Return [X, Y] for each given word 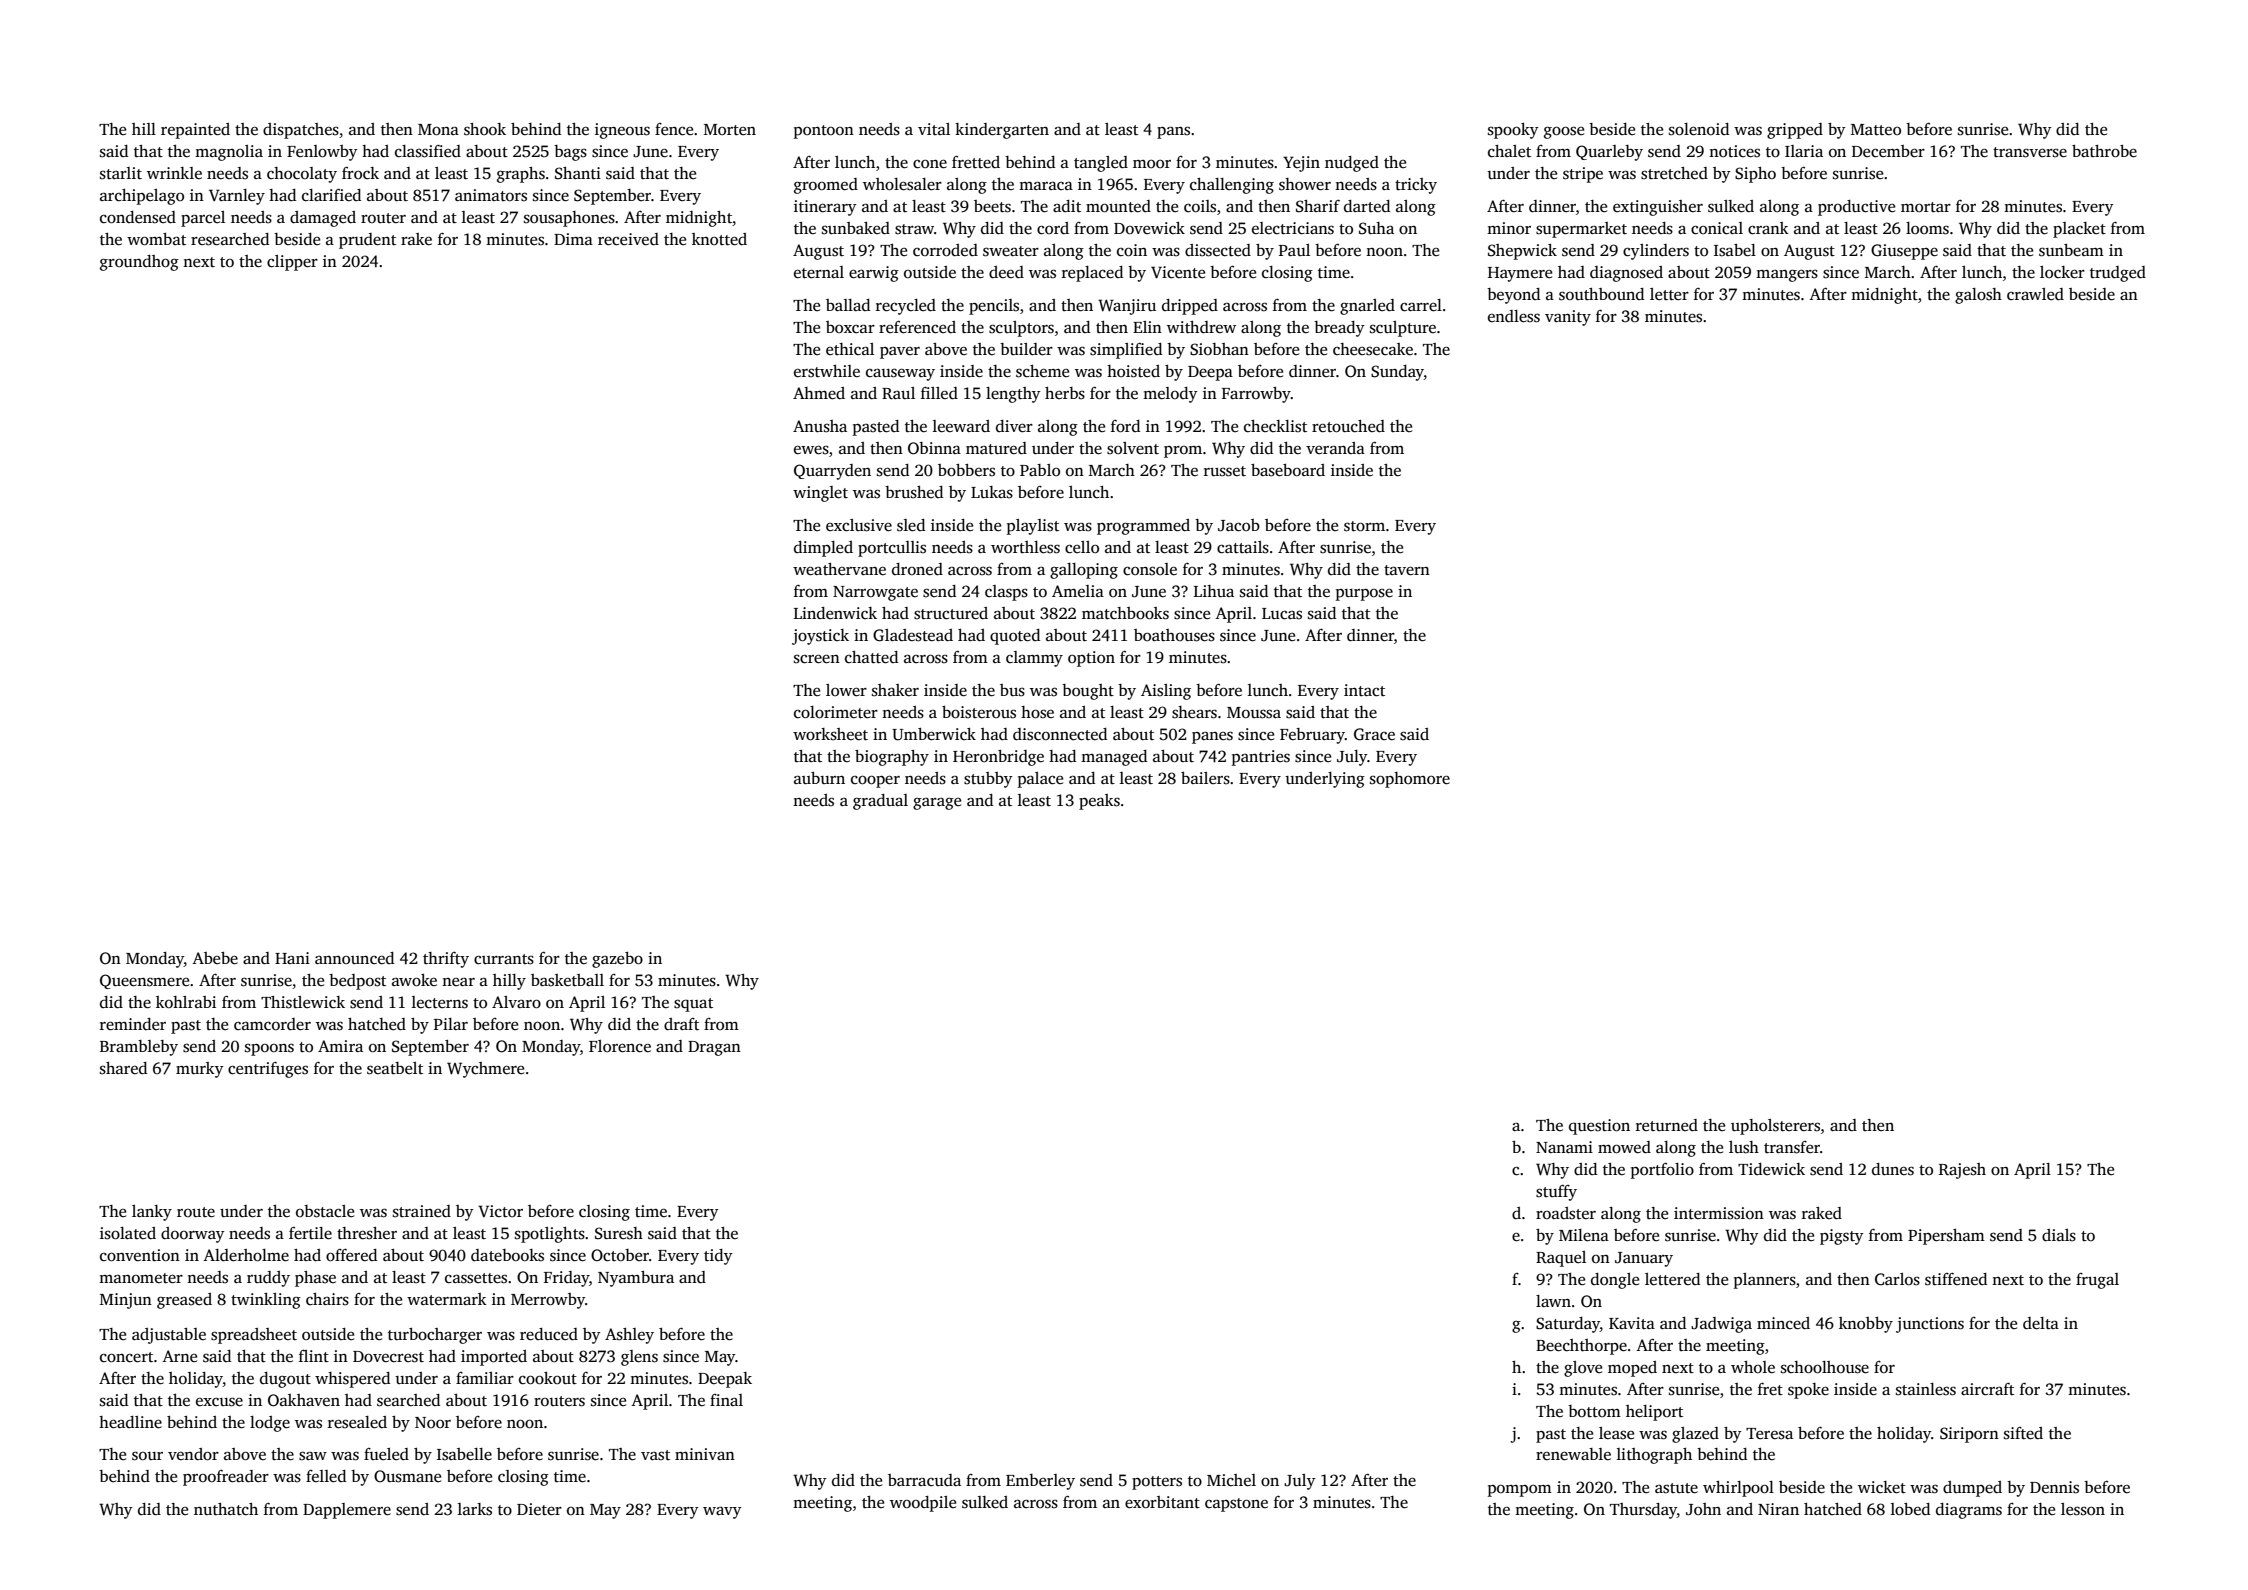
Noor [433, 1422]
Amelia [1078, 591]
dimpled [823, 549]
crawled [2035, 294]
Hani [292, 958]
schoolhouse [1825, 1367]
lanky [152, 1213]
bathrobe [2104, 151]
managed [1114, 758]
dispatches [301, 131]
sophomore [1410, 780]
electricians [1293, 228]
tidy [718, 1257]
